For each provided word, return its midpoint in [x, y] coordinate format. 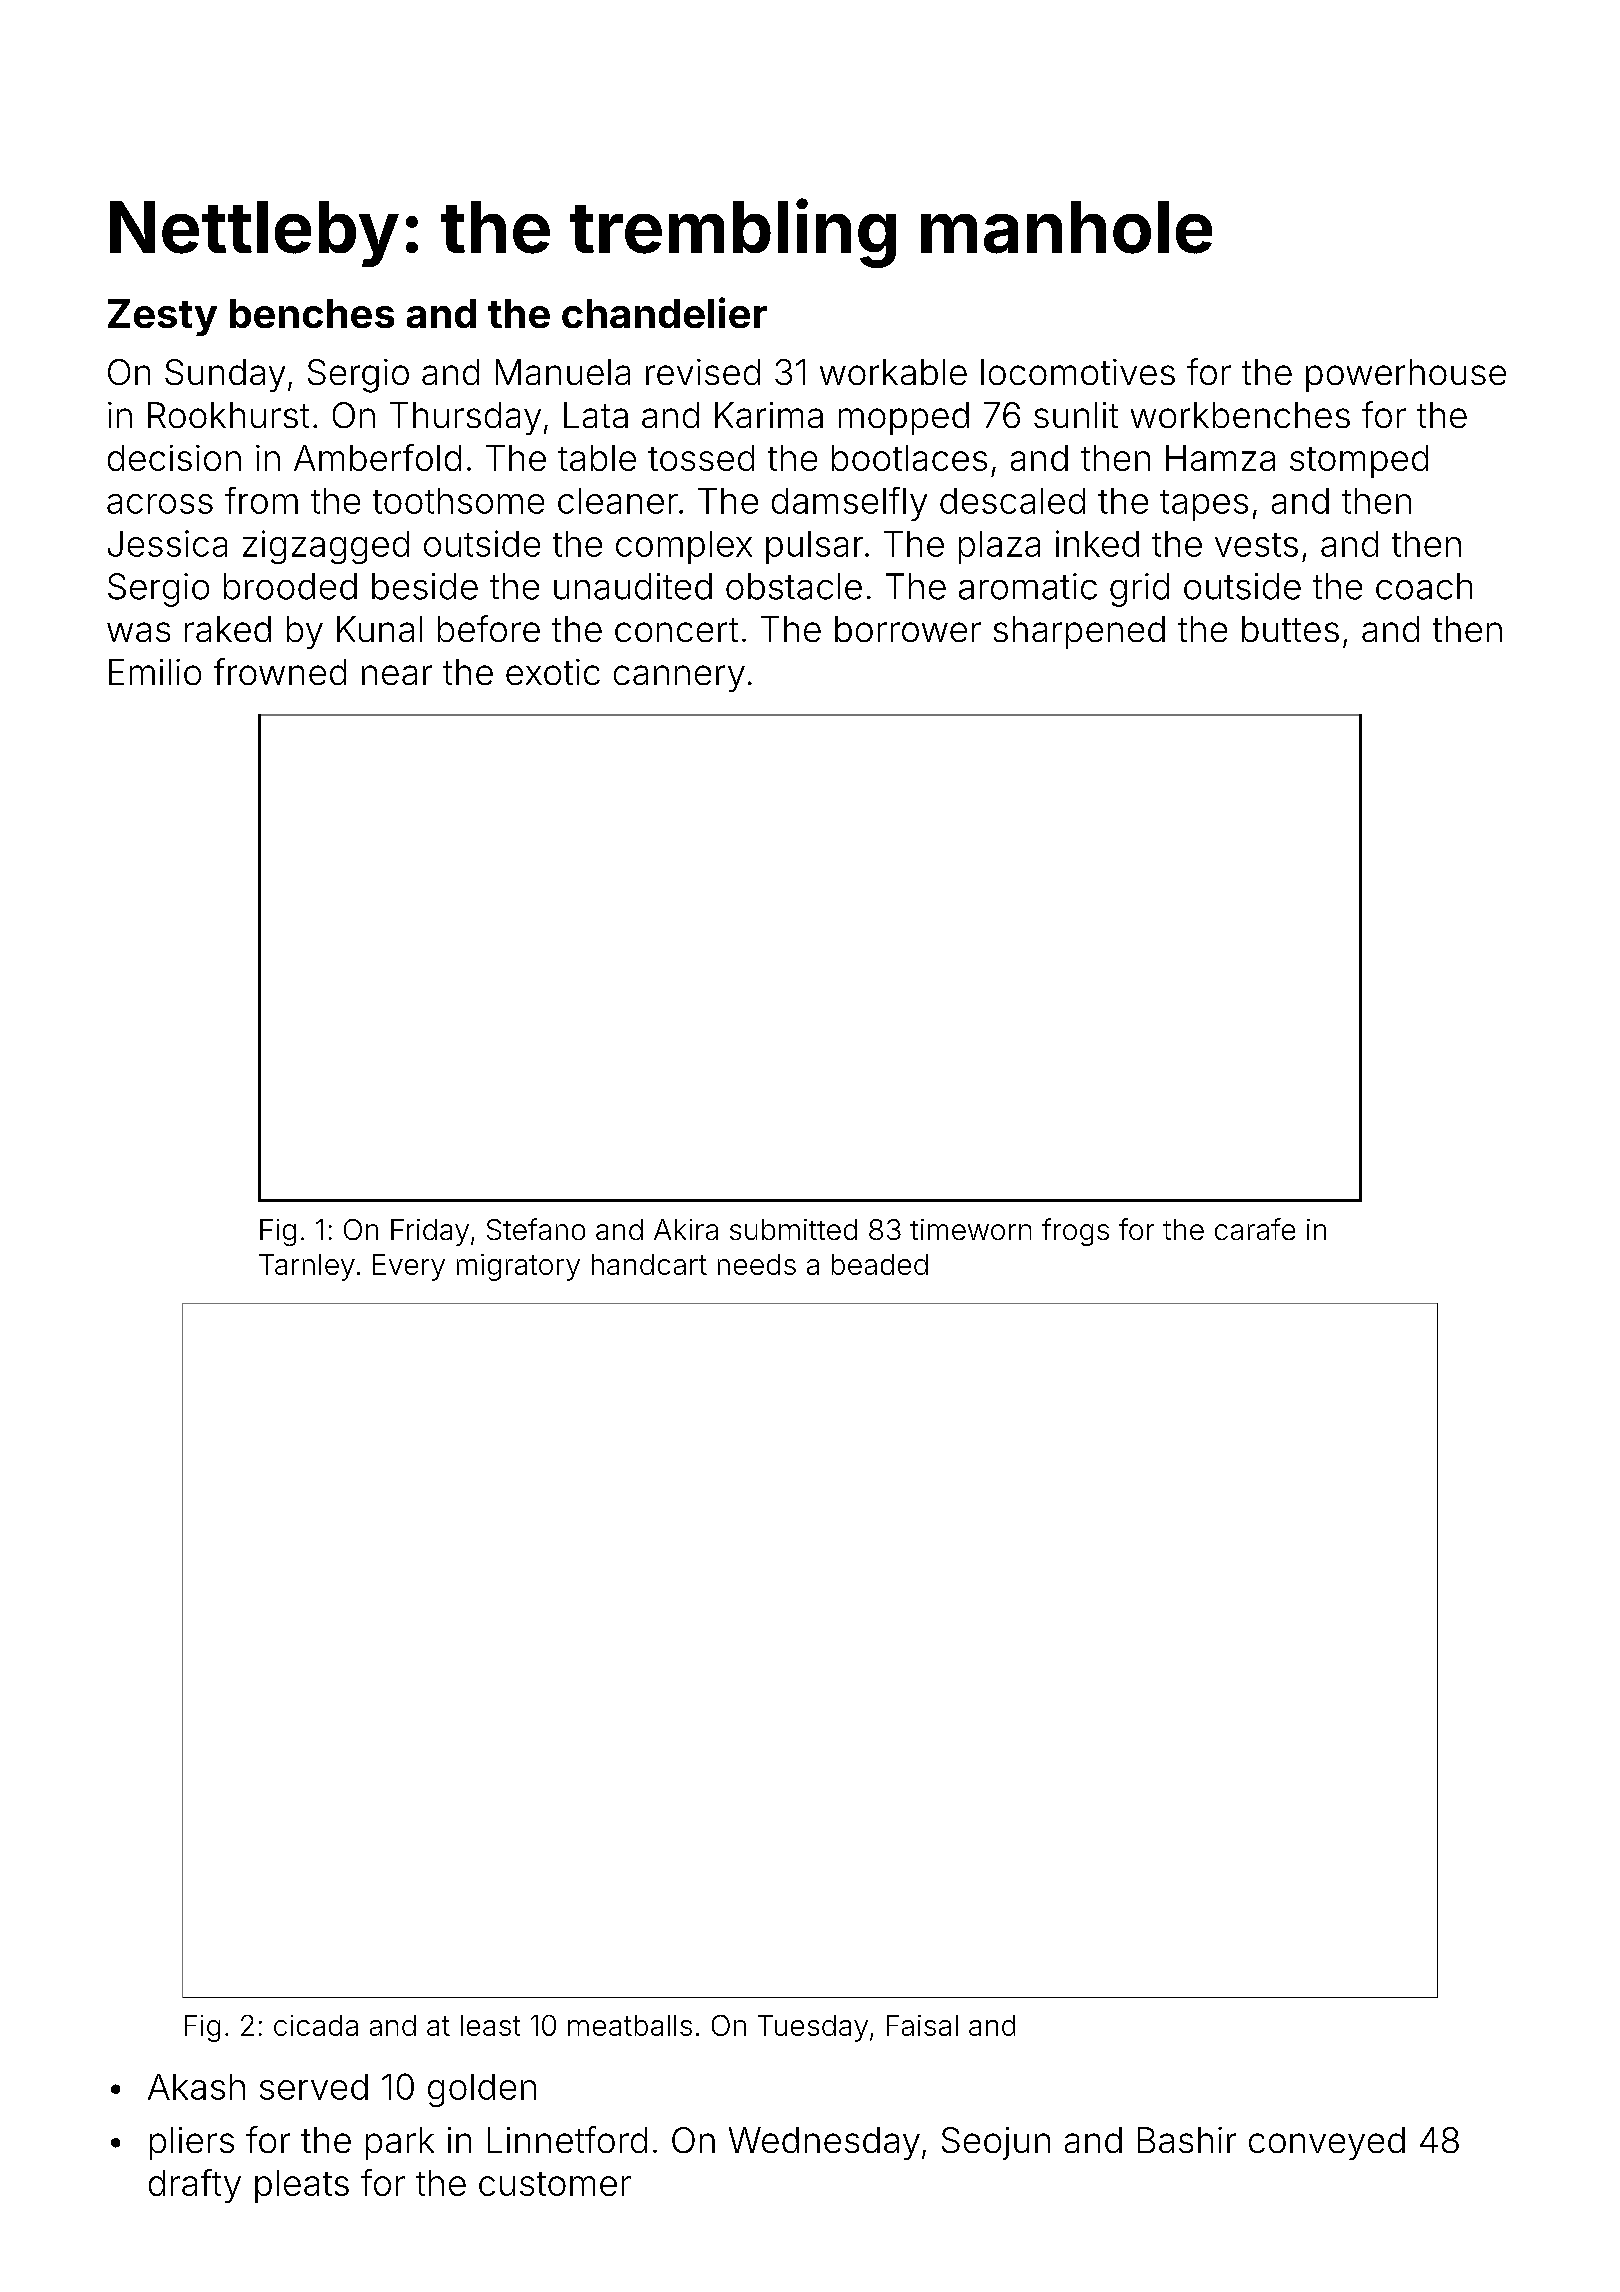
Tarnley [307, 1267]
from [261, 500]
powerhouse [1406, 375]
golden [482, 2090]
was [138, 632]
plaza [999, 547]
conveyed [1327, 2143]
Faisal [922, 2025]
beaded [880, 1264]
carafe [1255, 1229]
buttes [1290, 629]
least [490, 2025]
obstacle [794, 586]
